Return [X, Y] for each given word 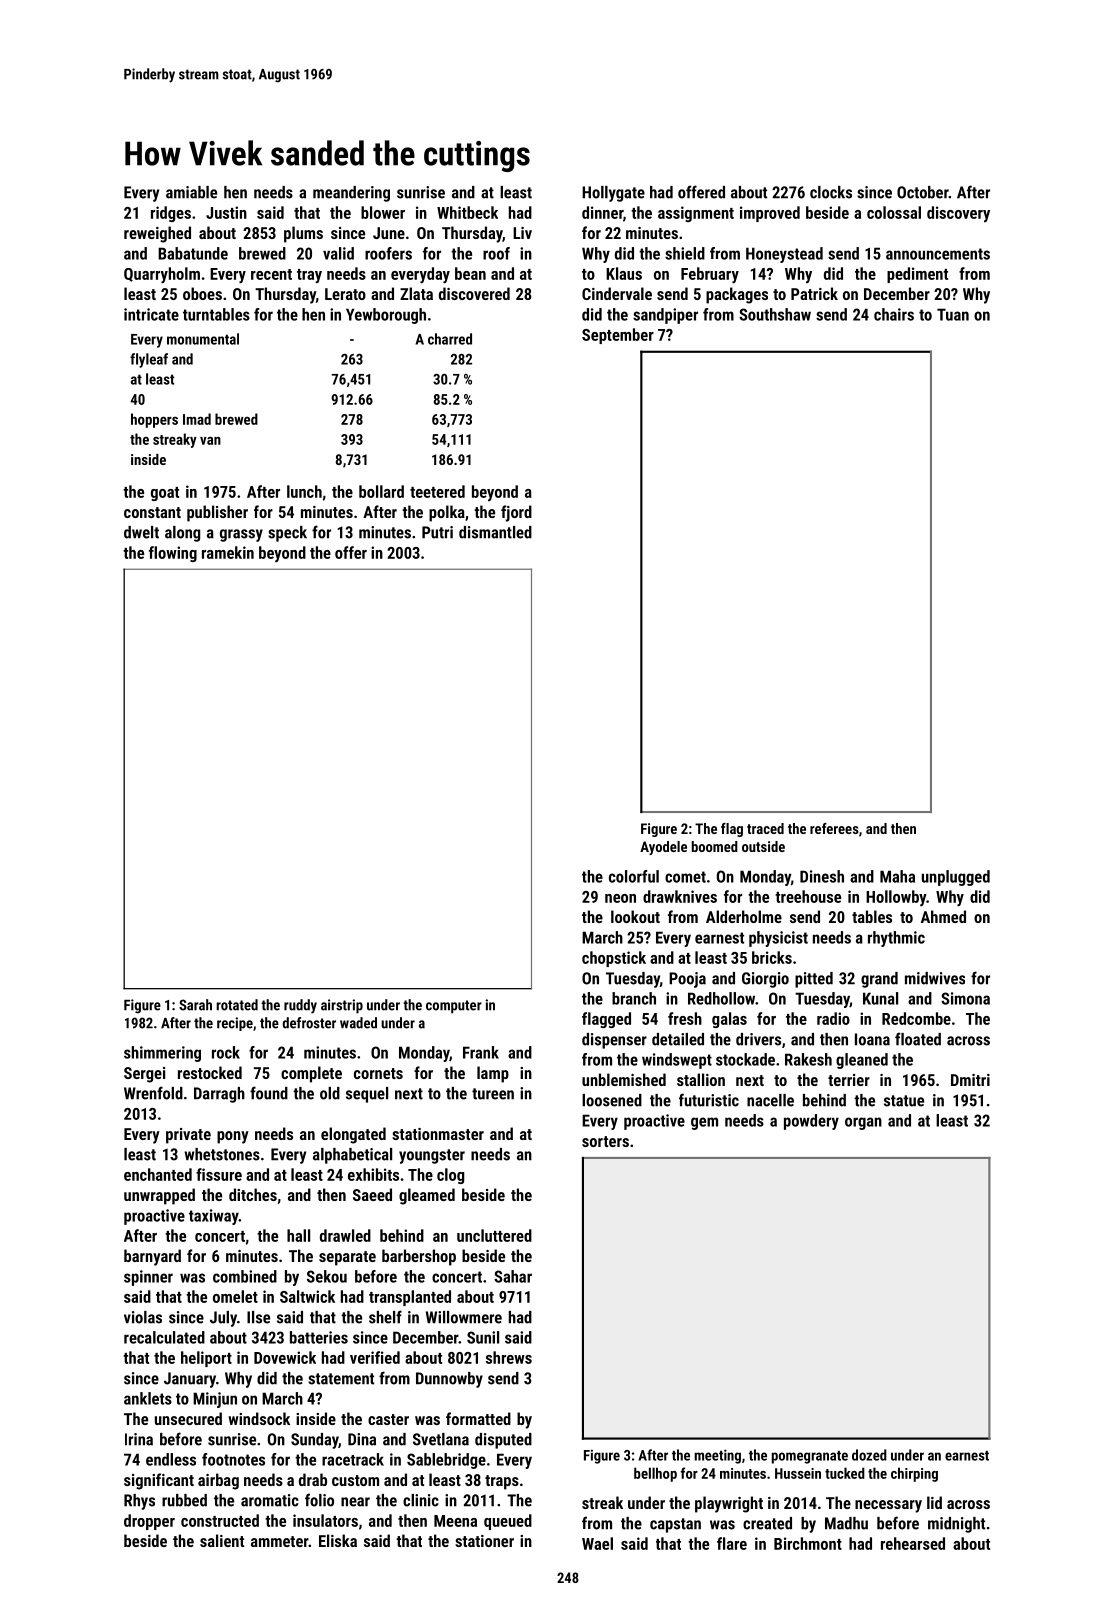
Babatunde [193, 253]
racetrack [353, 1459]
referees [834, 828]
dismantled [495, 532]
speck [287, 534]
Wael [597, 1543]
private [188, 1136]
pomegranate [809, 1457]
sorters [605, 1141]
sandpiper [665, 316]
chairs [894, 314]
